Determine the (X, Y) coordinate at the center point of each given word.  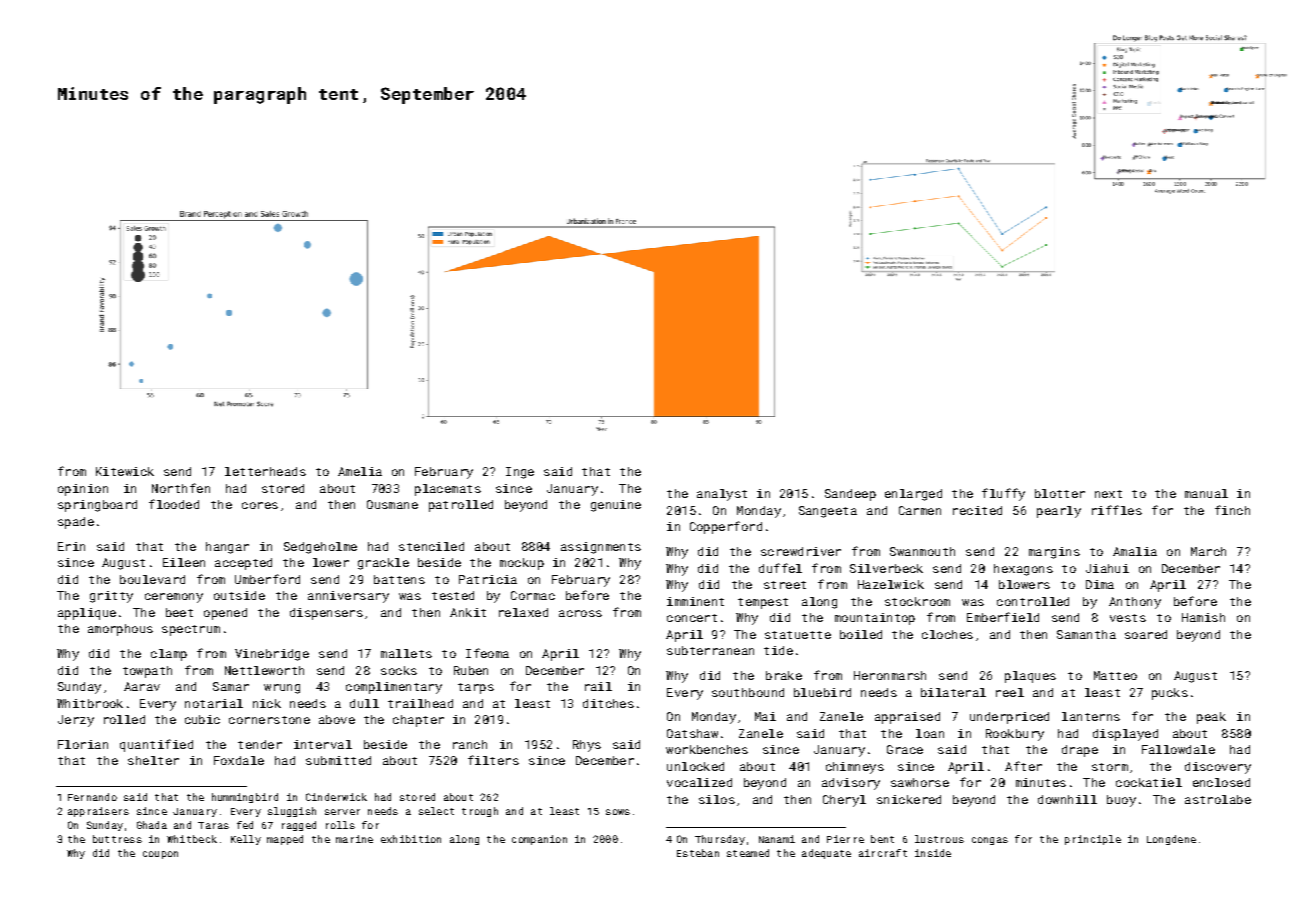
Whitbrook (90, 703)
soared (1146, 634)
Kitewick (125, 471)
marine (354, 839)
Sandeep (850, 495)
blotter (1060, 493)
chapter (418, 721)
